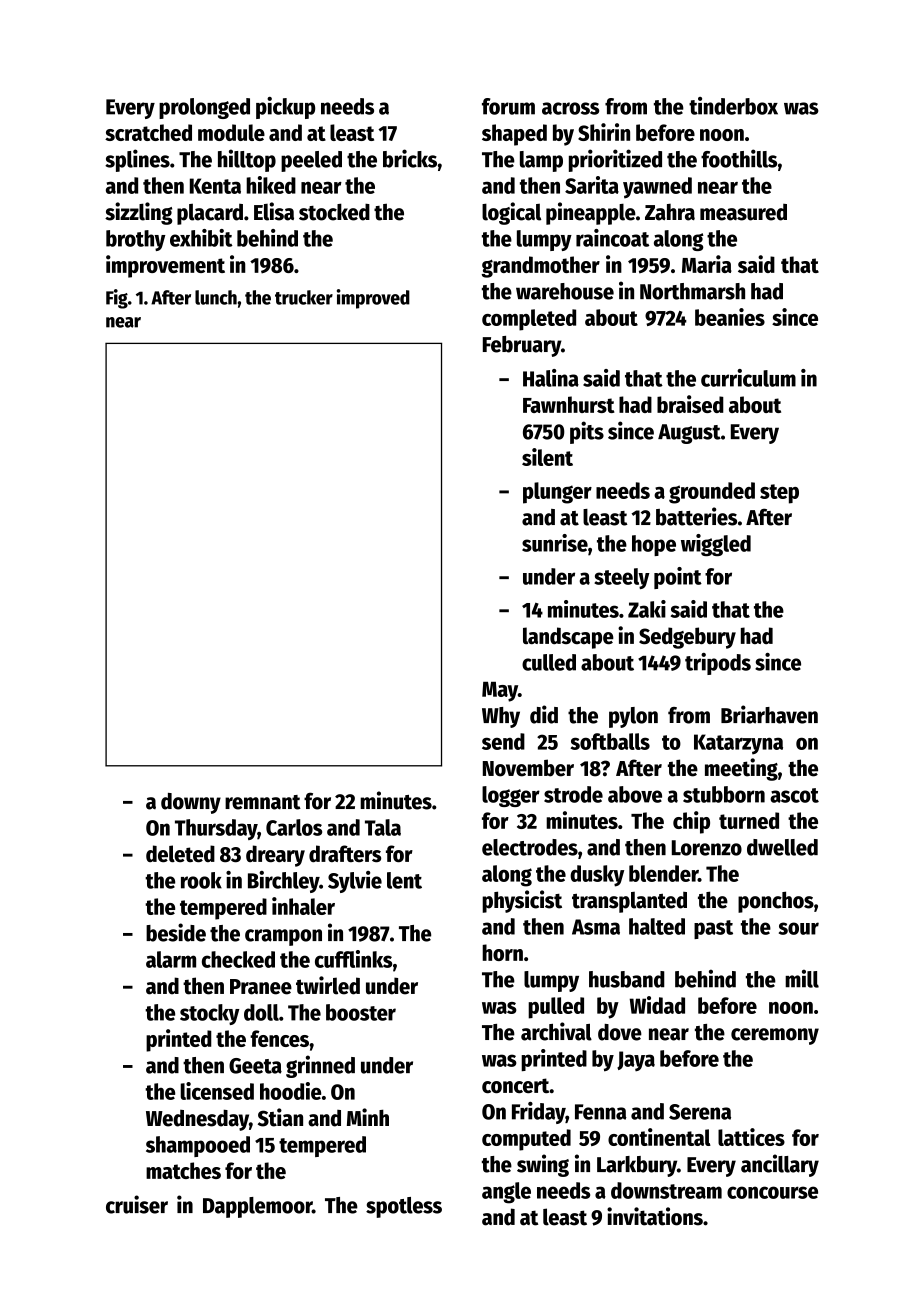 Image resolution: width=924 pixels, height=1311 pixels. What do you see at coordinates (383, 827) in the document?
I see `Tala` at bounding box center [383, 827].
